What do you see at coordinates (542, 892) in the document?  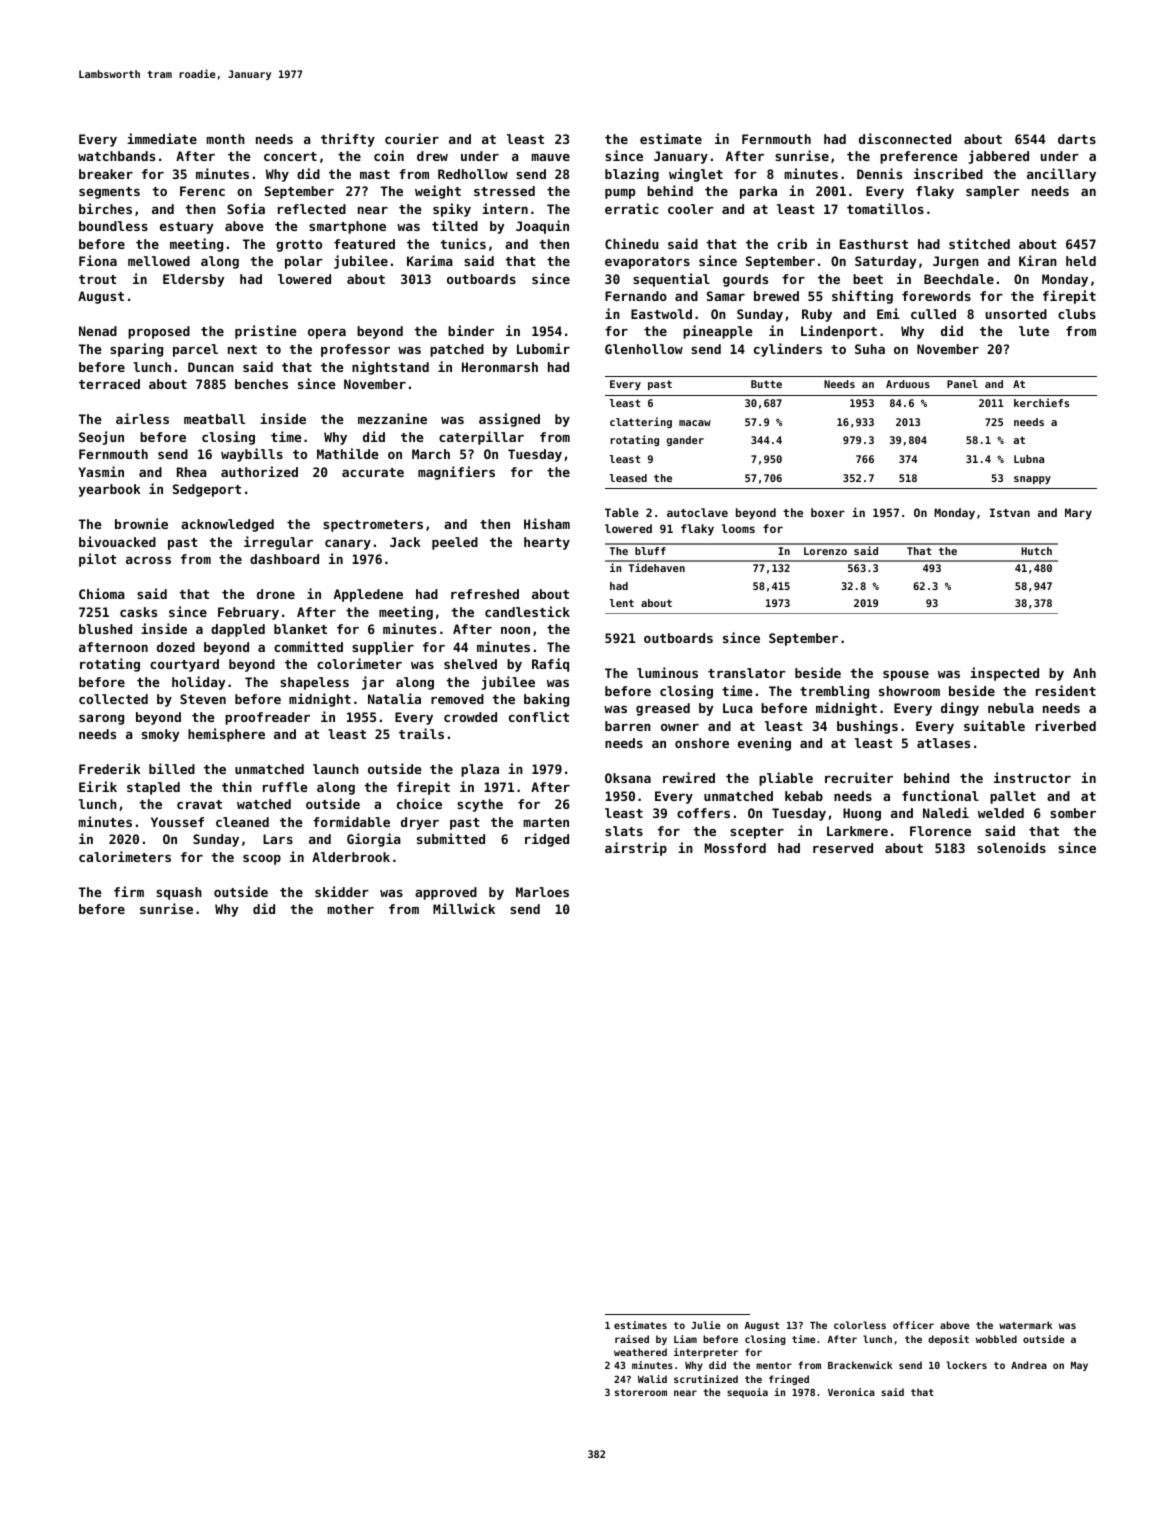 I see `Marloes` at bounding box center [542, 892].
